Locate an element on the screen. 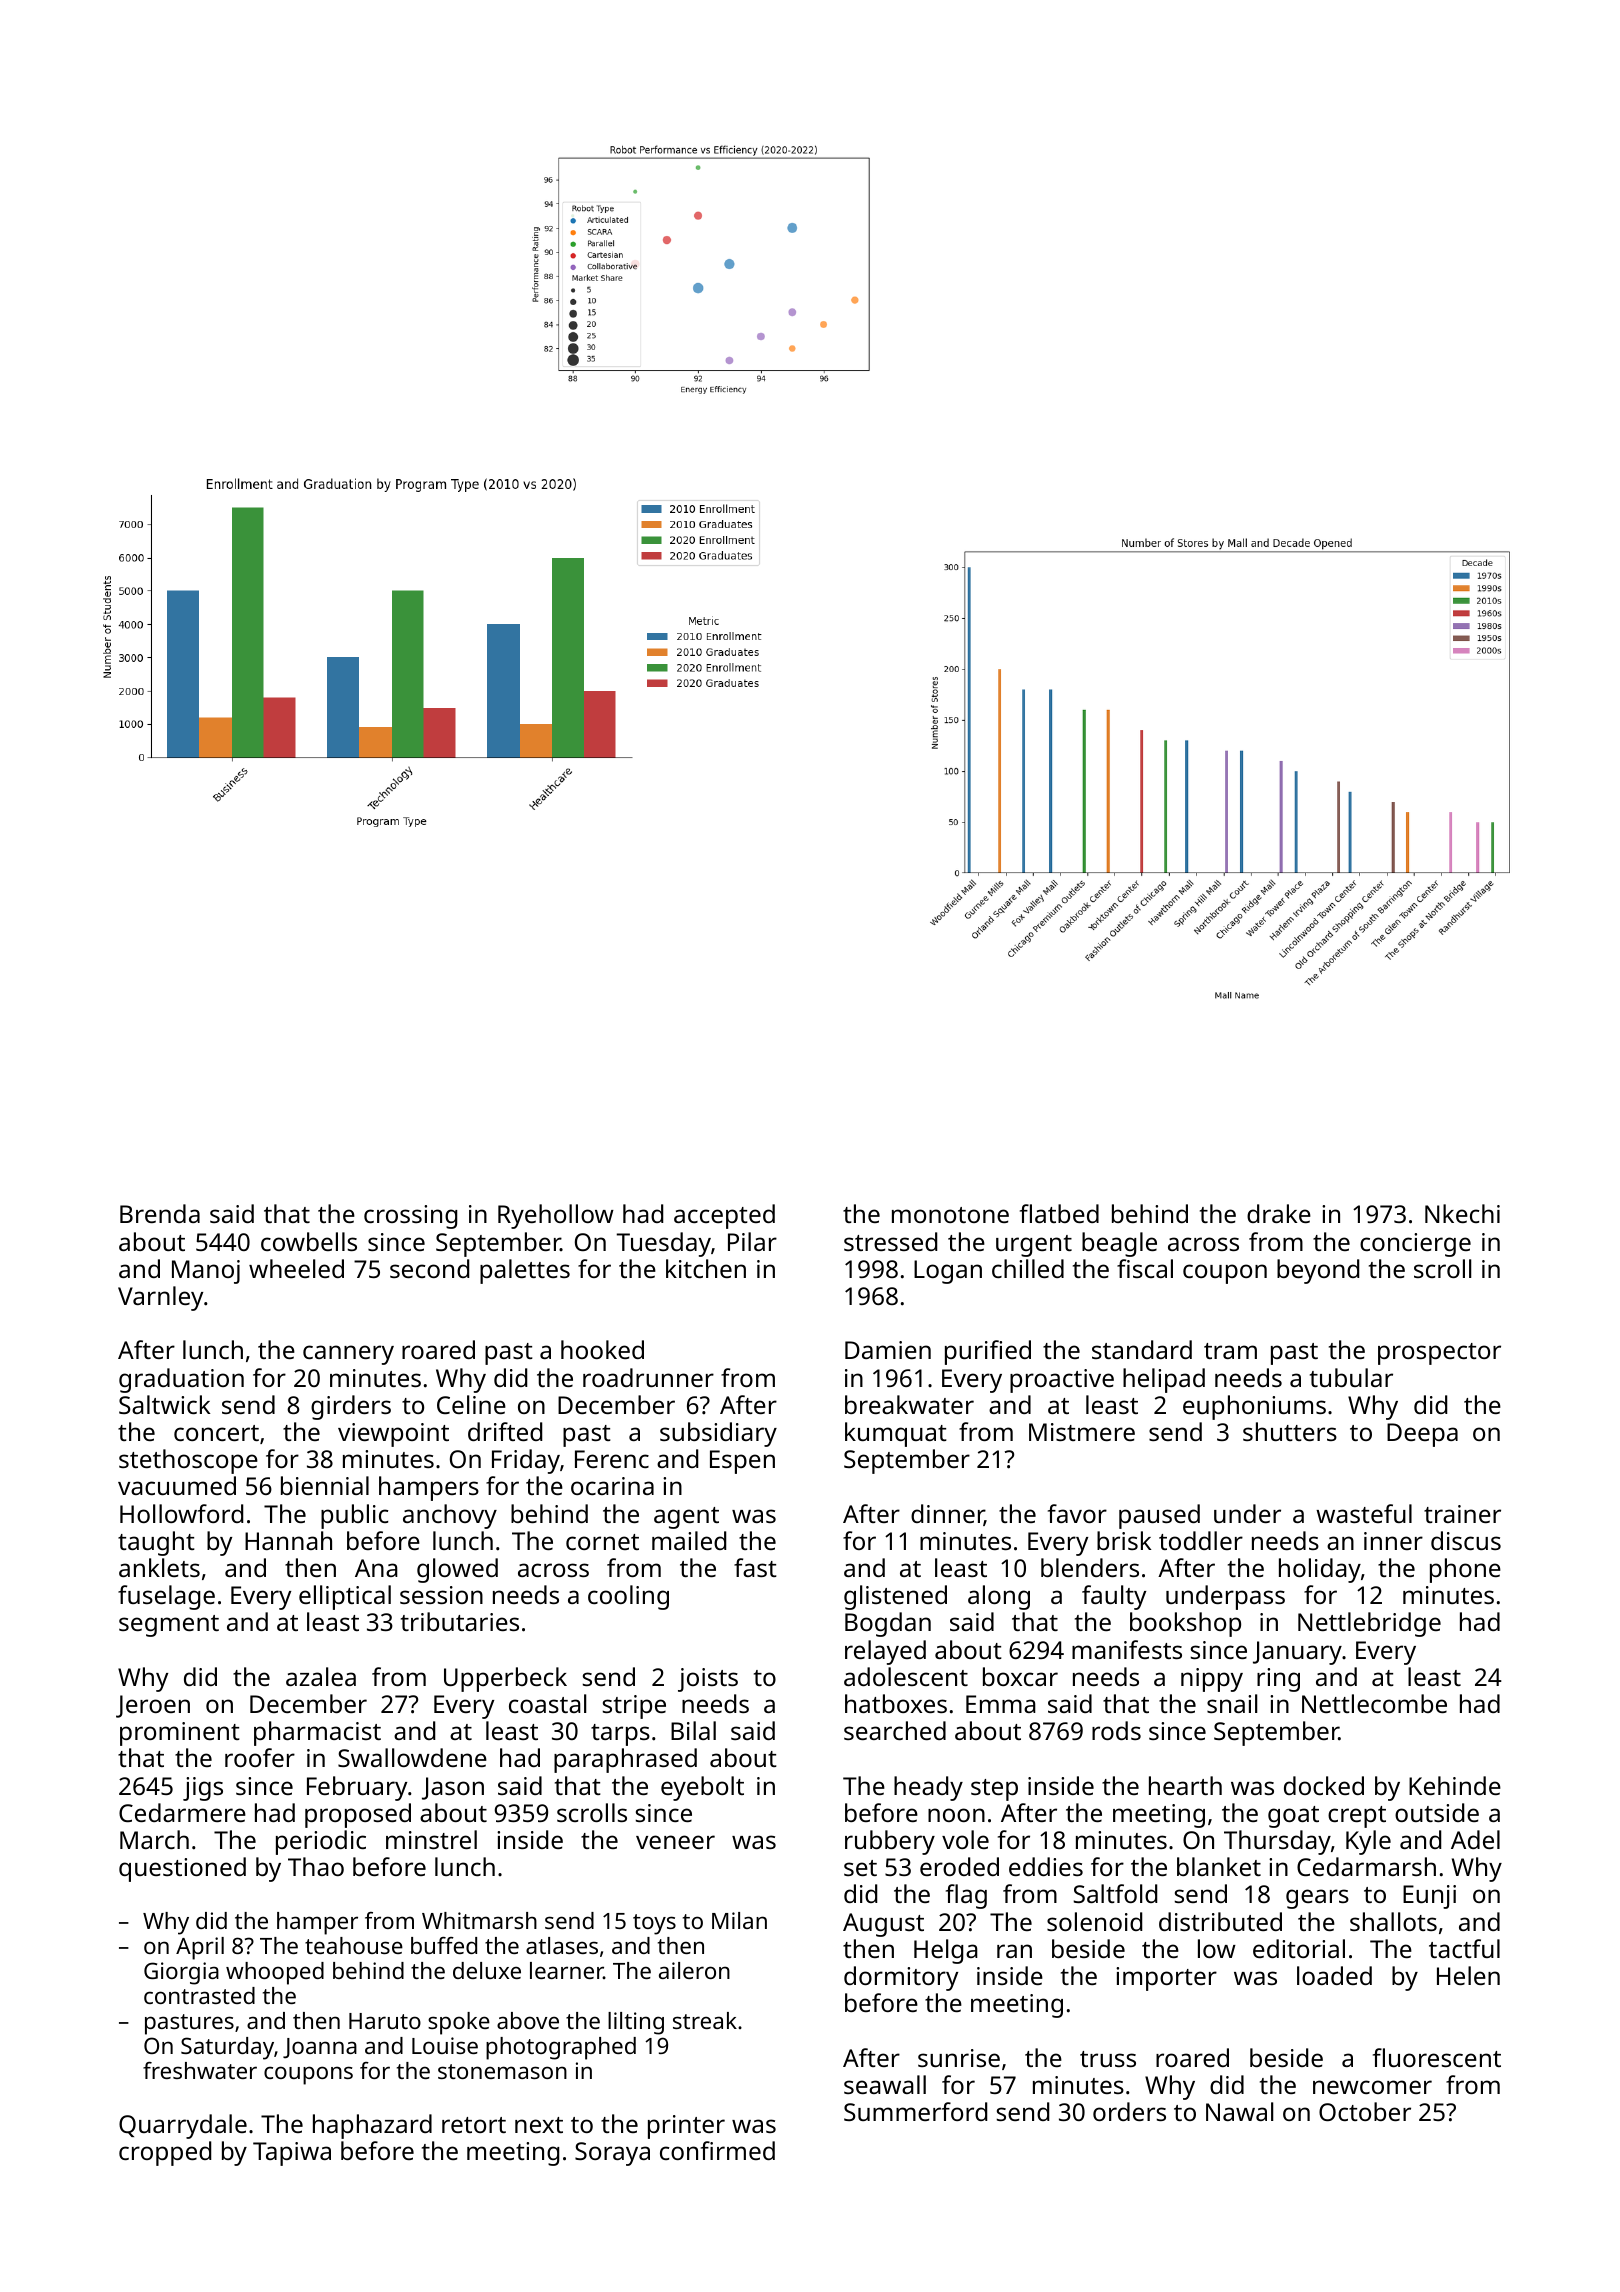 The width and height of the screenshot is (1620, 2292). Joanna is located at coordinates (320, 2048).
